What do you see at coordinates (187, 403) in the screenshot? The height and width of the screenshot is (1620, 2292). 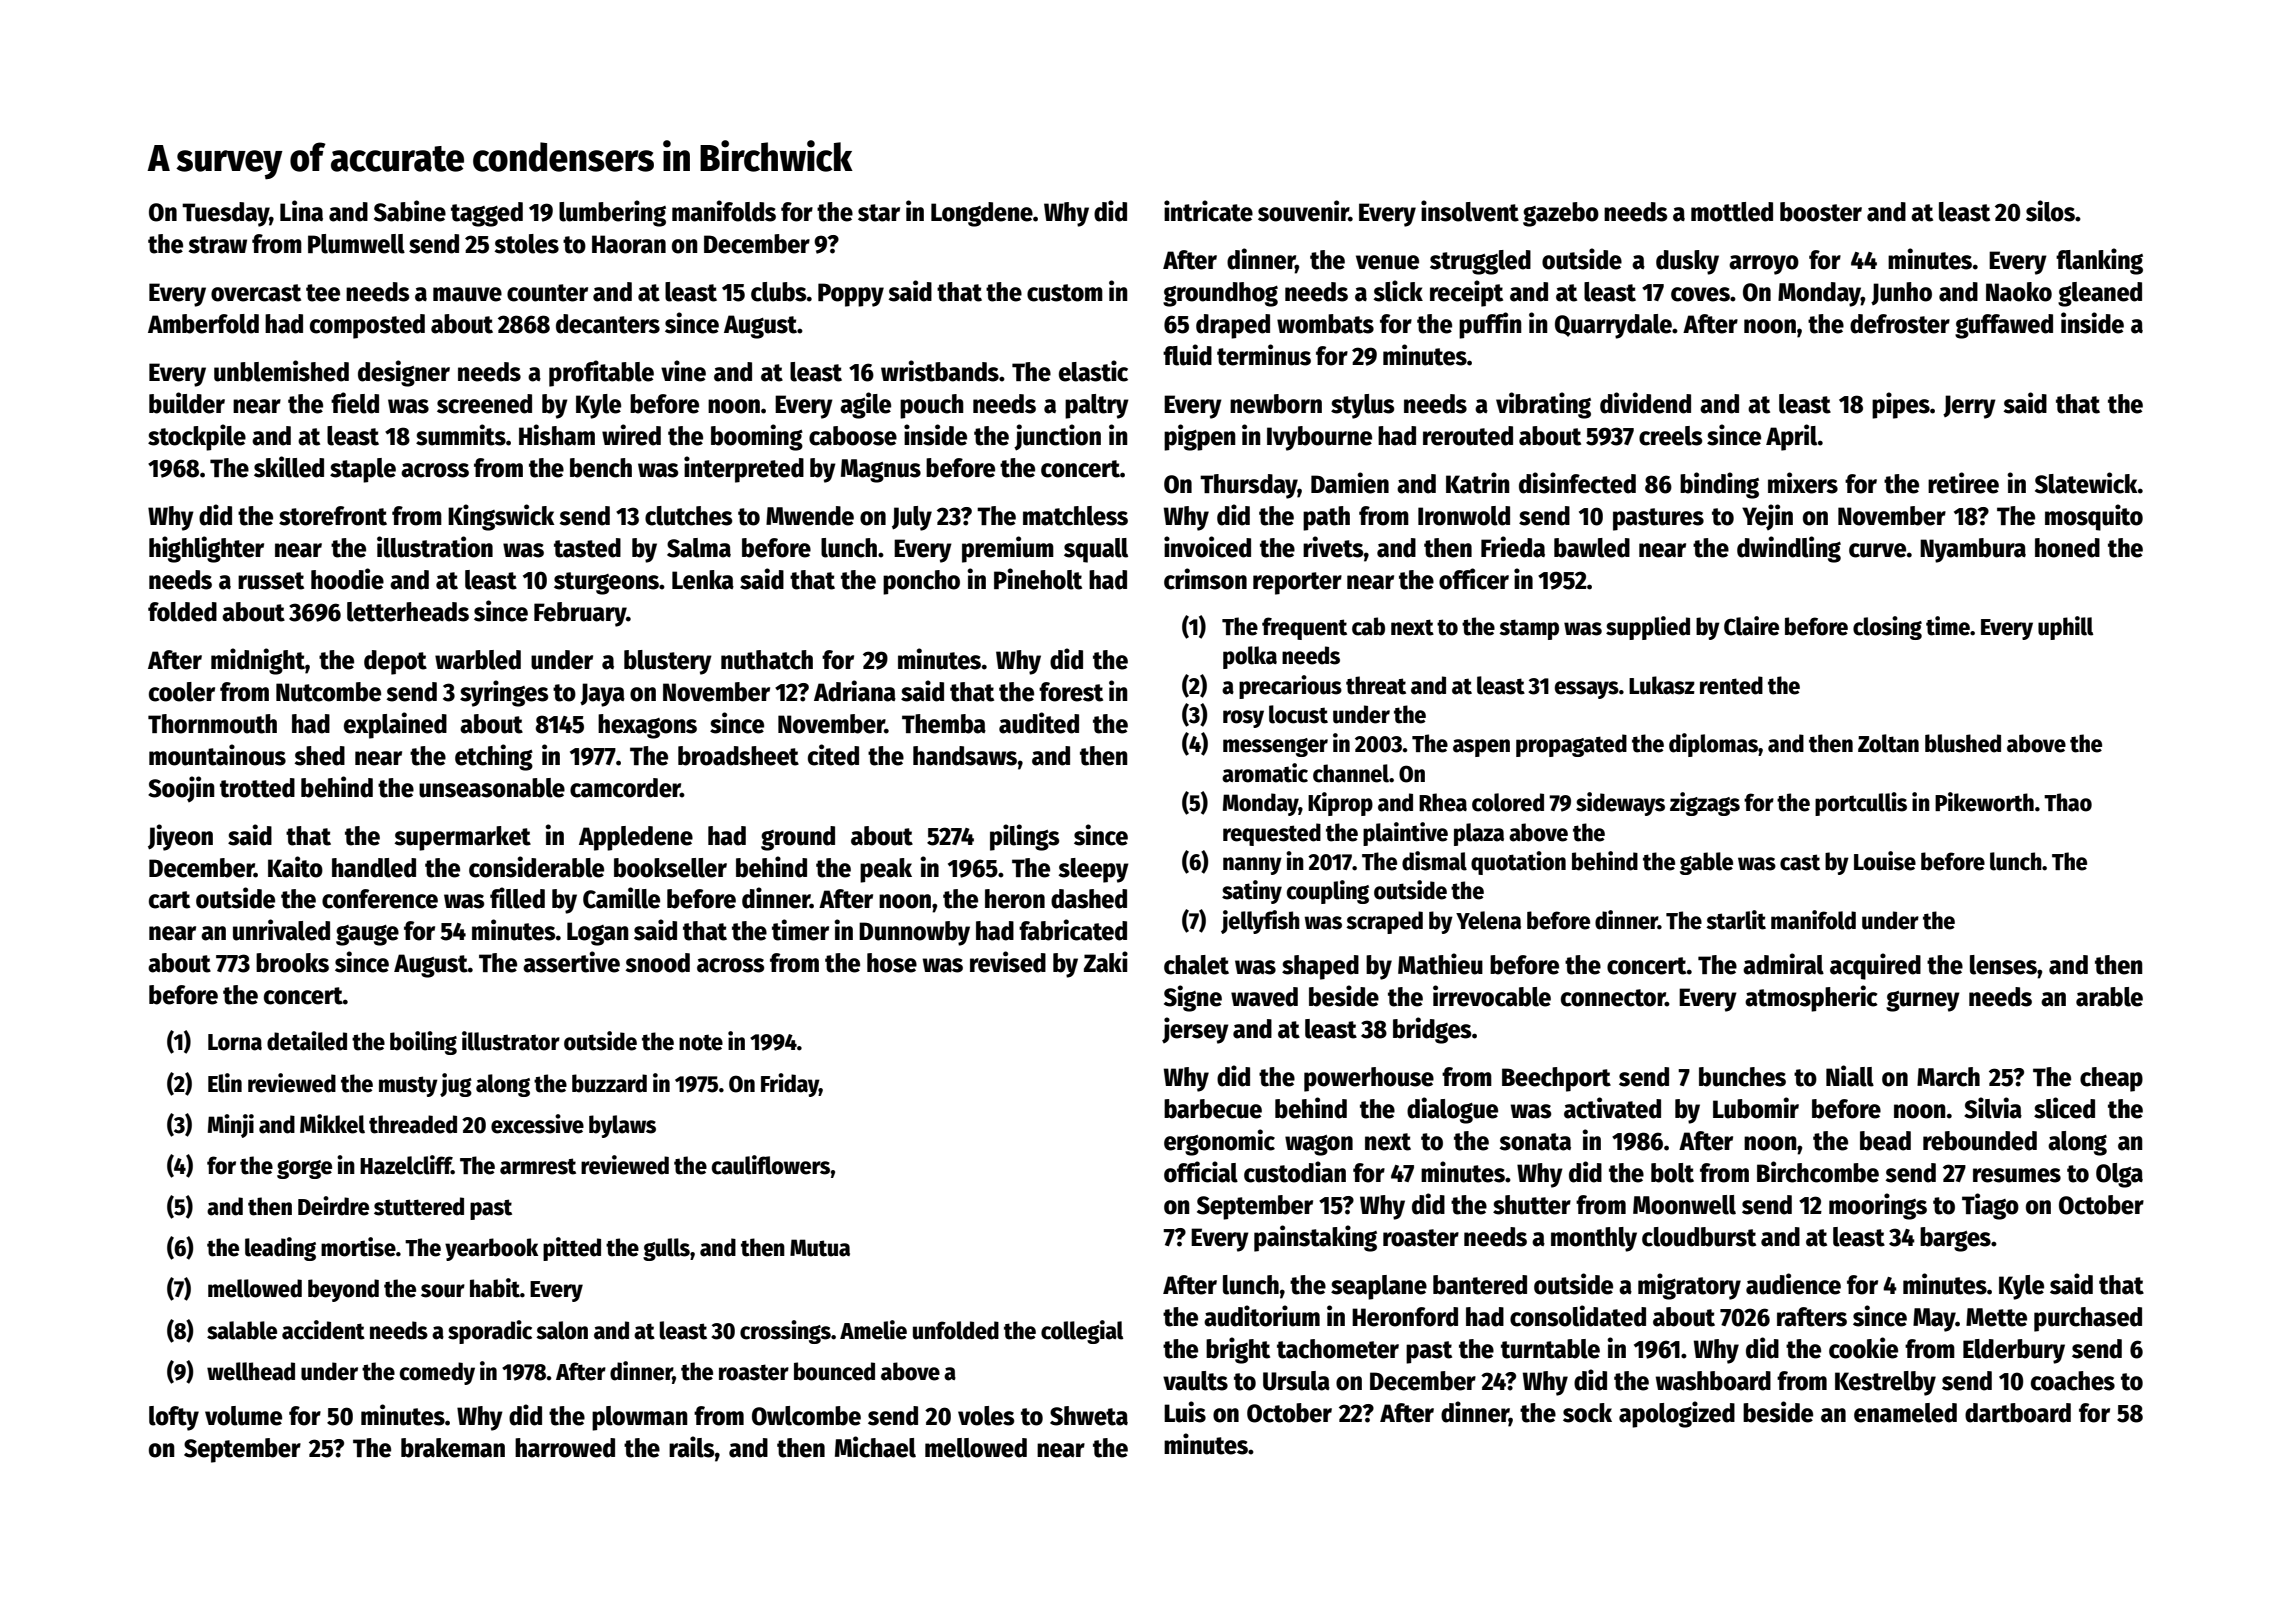 I see `builder` at bounding box center [187, 403].
